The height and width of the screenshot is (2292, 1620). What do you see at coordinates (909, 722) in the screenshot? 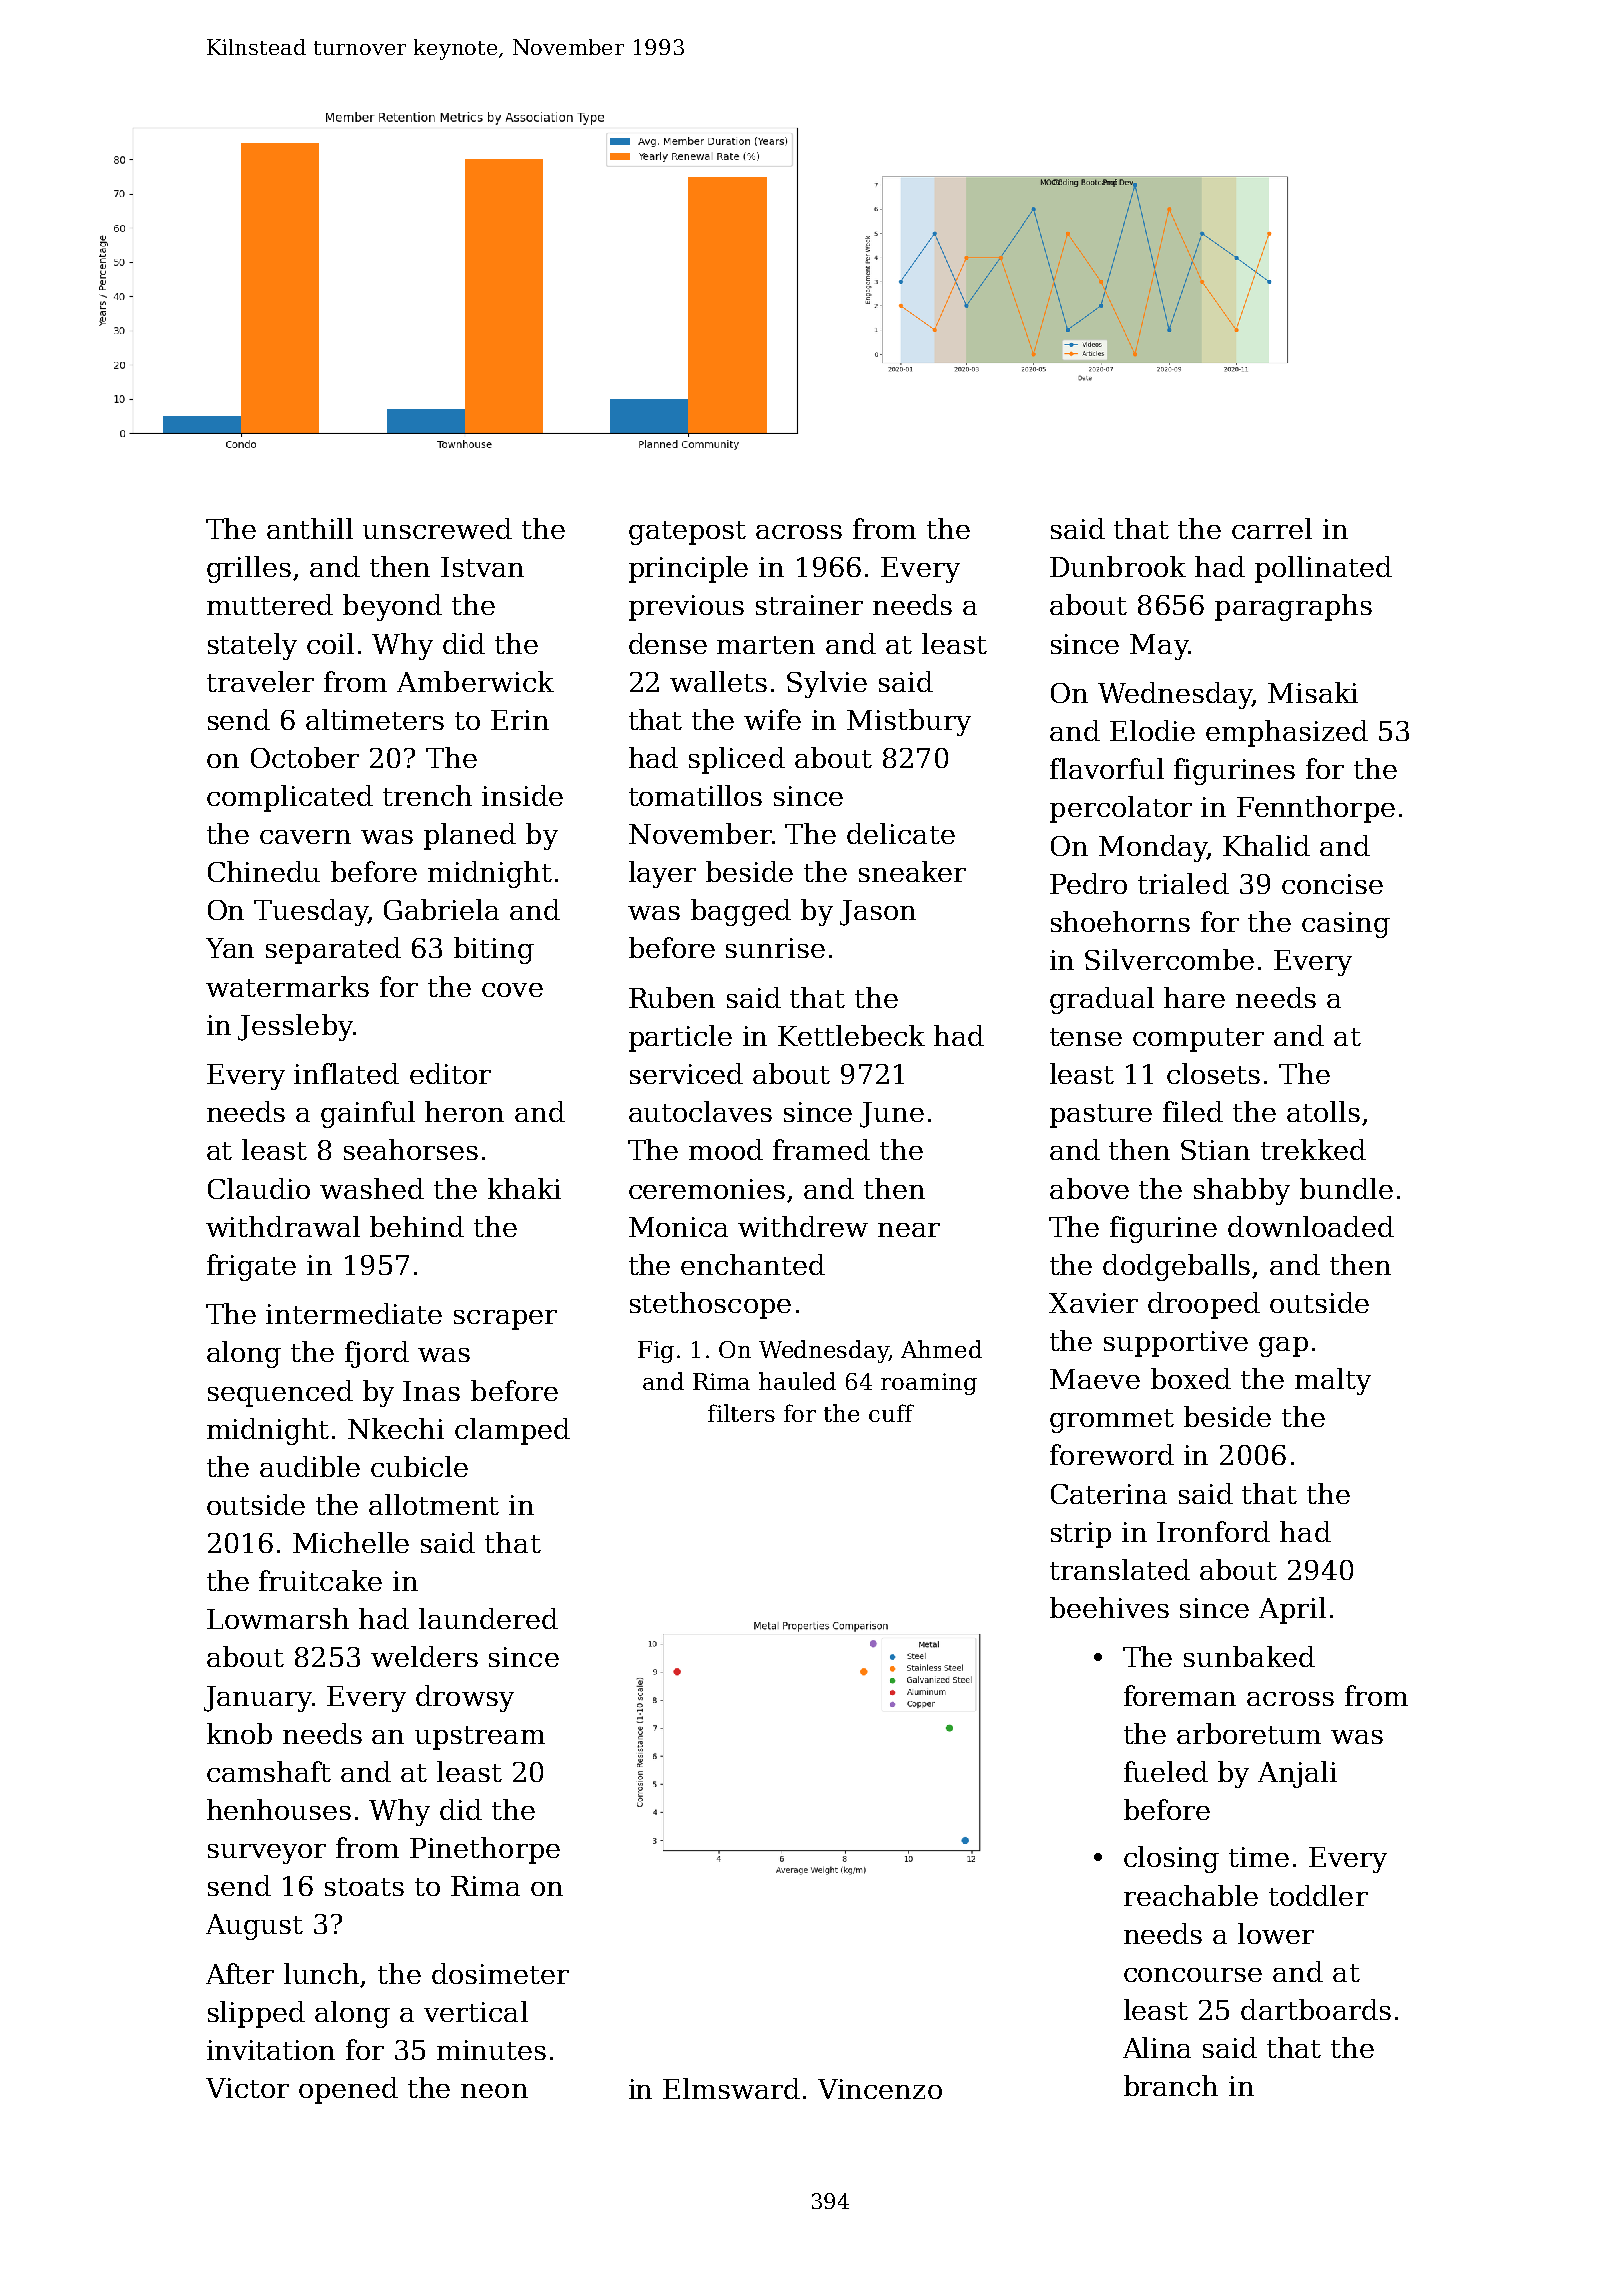
I see `Mistbury` at bounding box center [909, 722].
